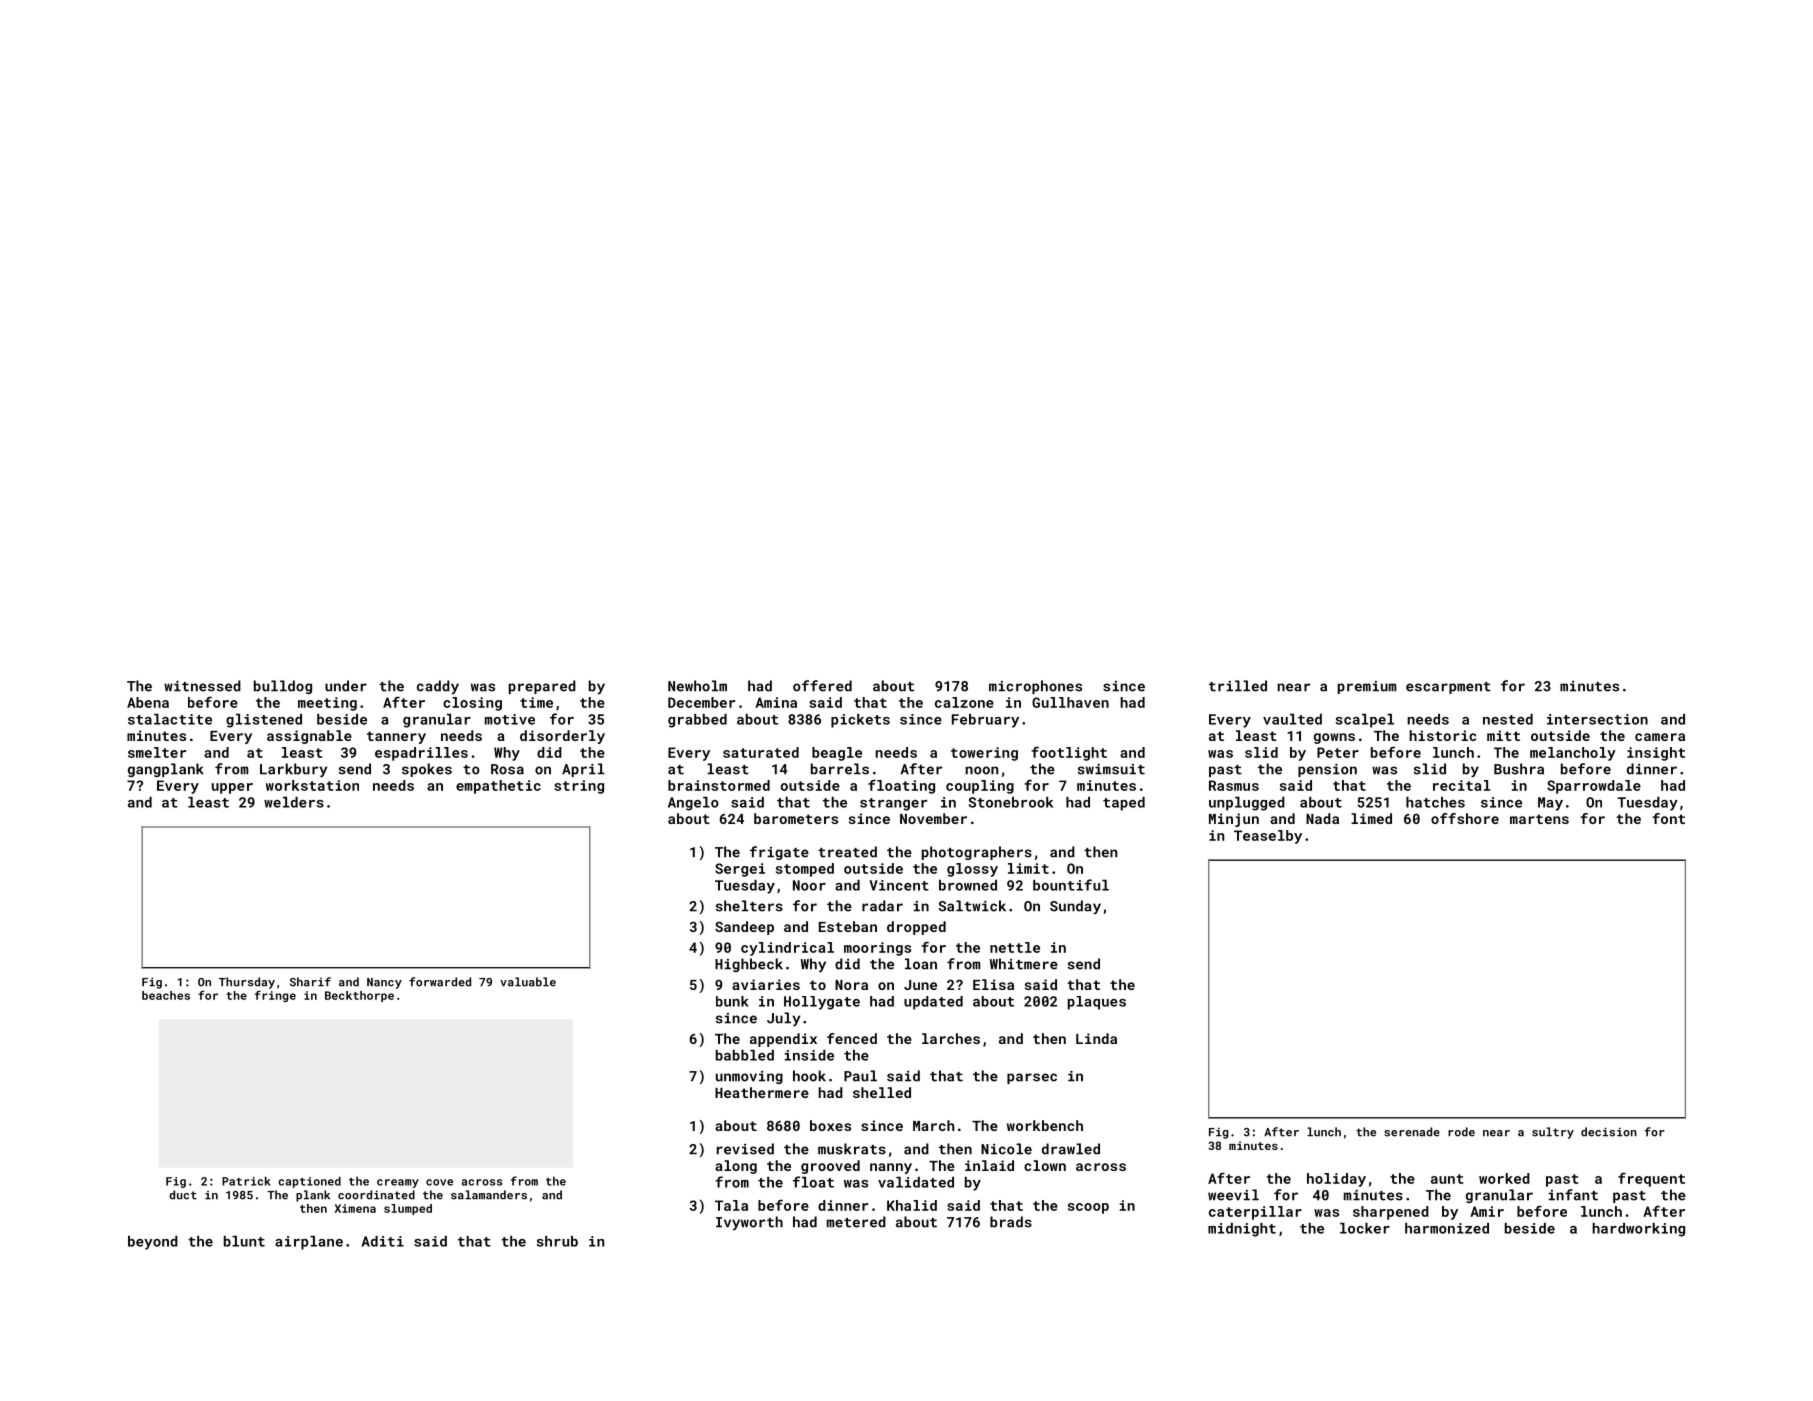  Describe the element at coordinates (294, 802) in the document. I see `welders` at that location.
